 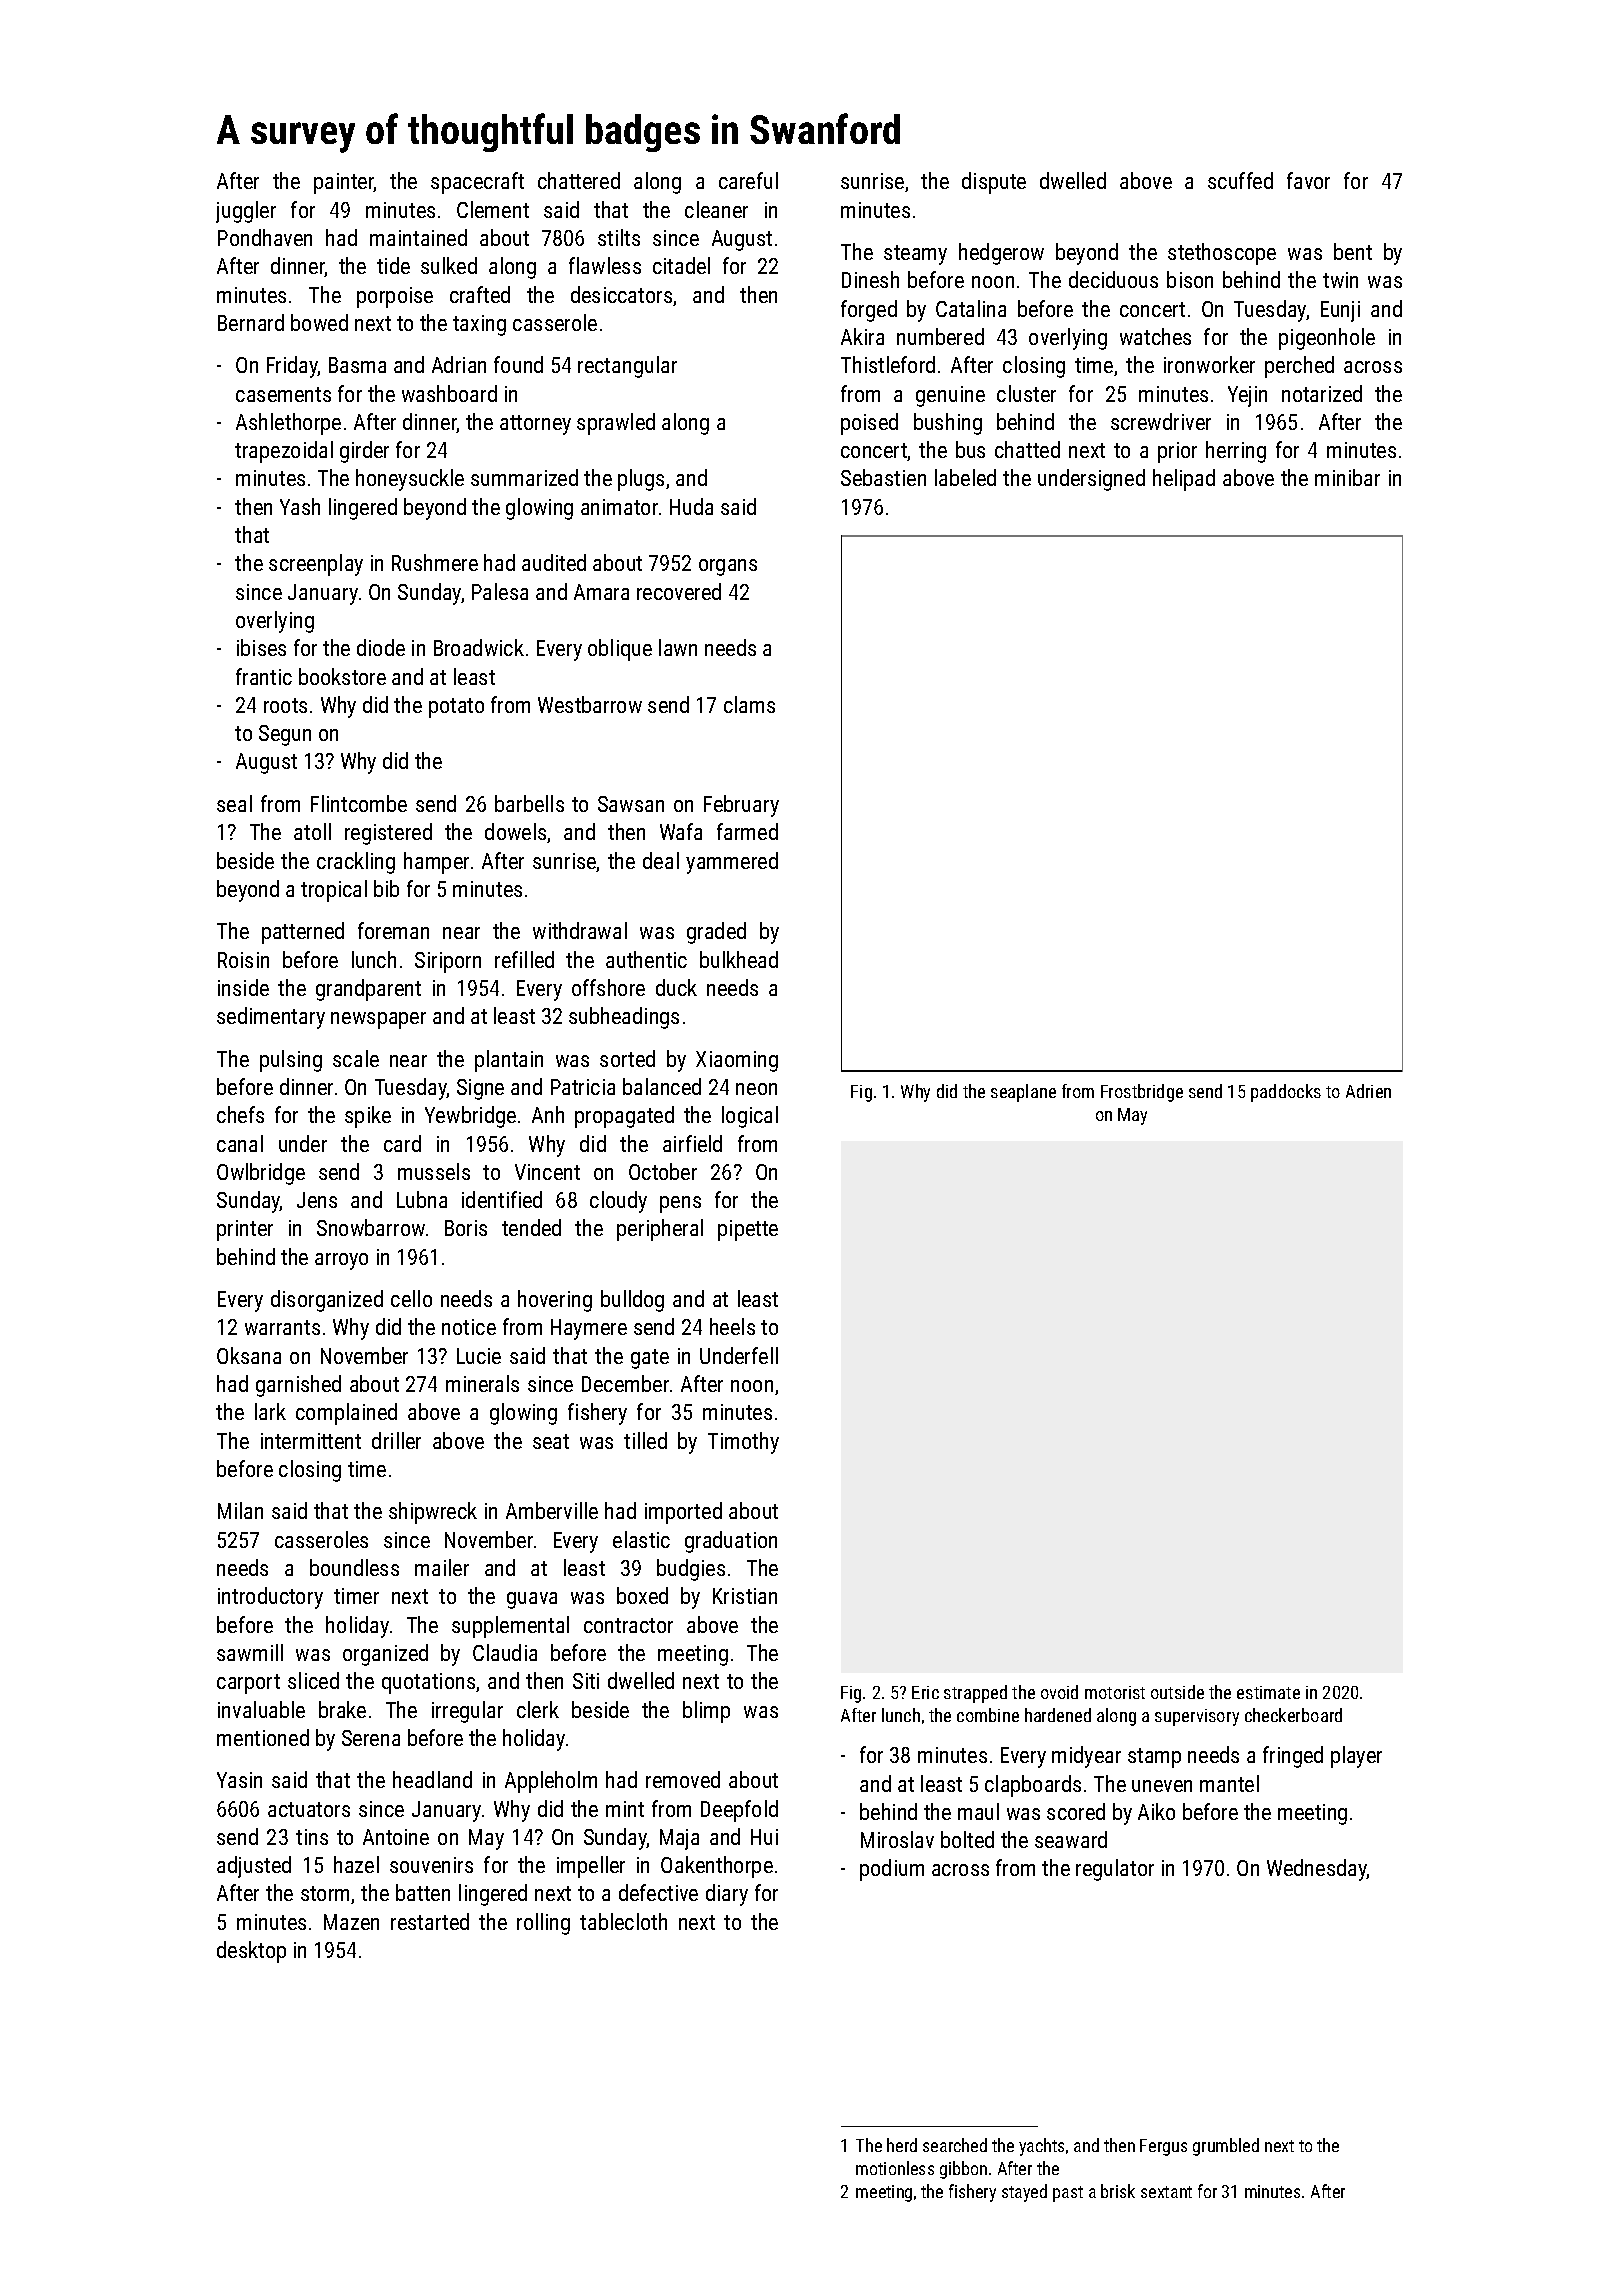 What do you see at coordinates (967, 1839) in the page?
I see `bolted` at bounding box center [967, 1839].
